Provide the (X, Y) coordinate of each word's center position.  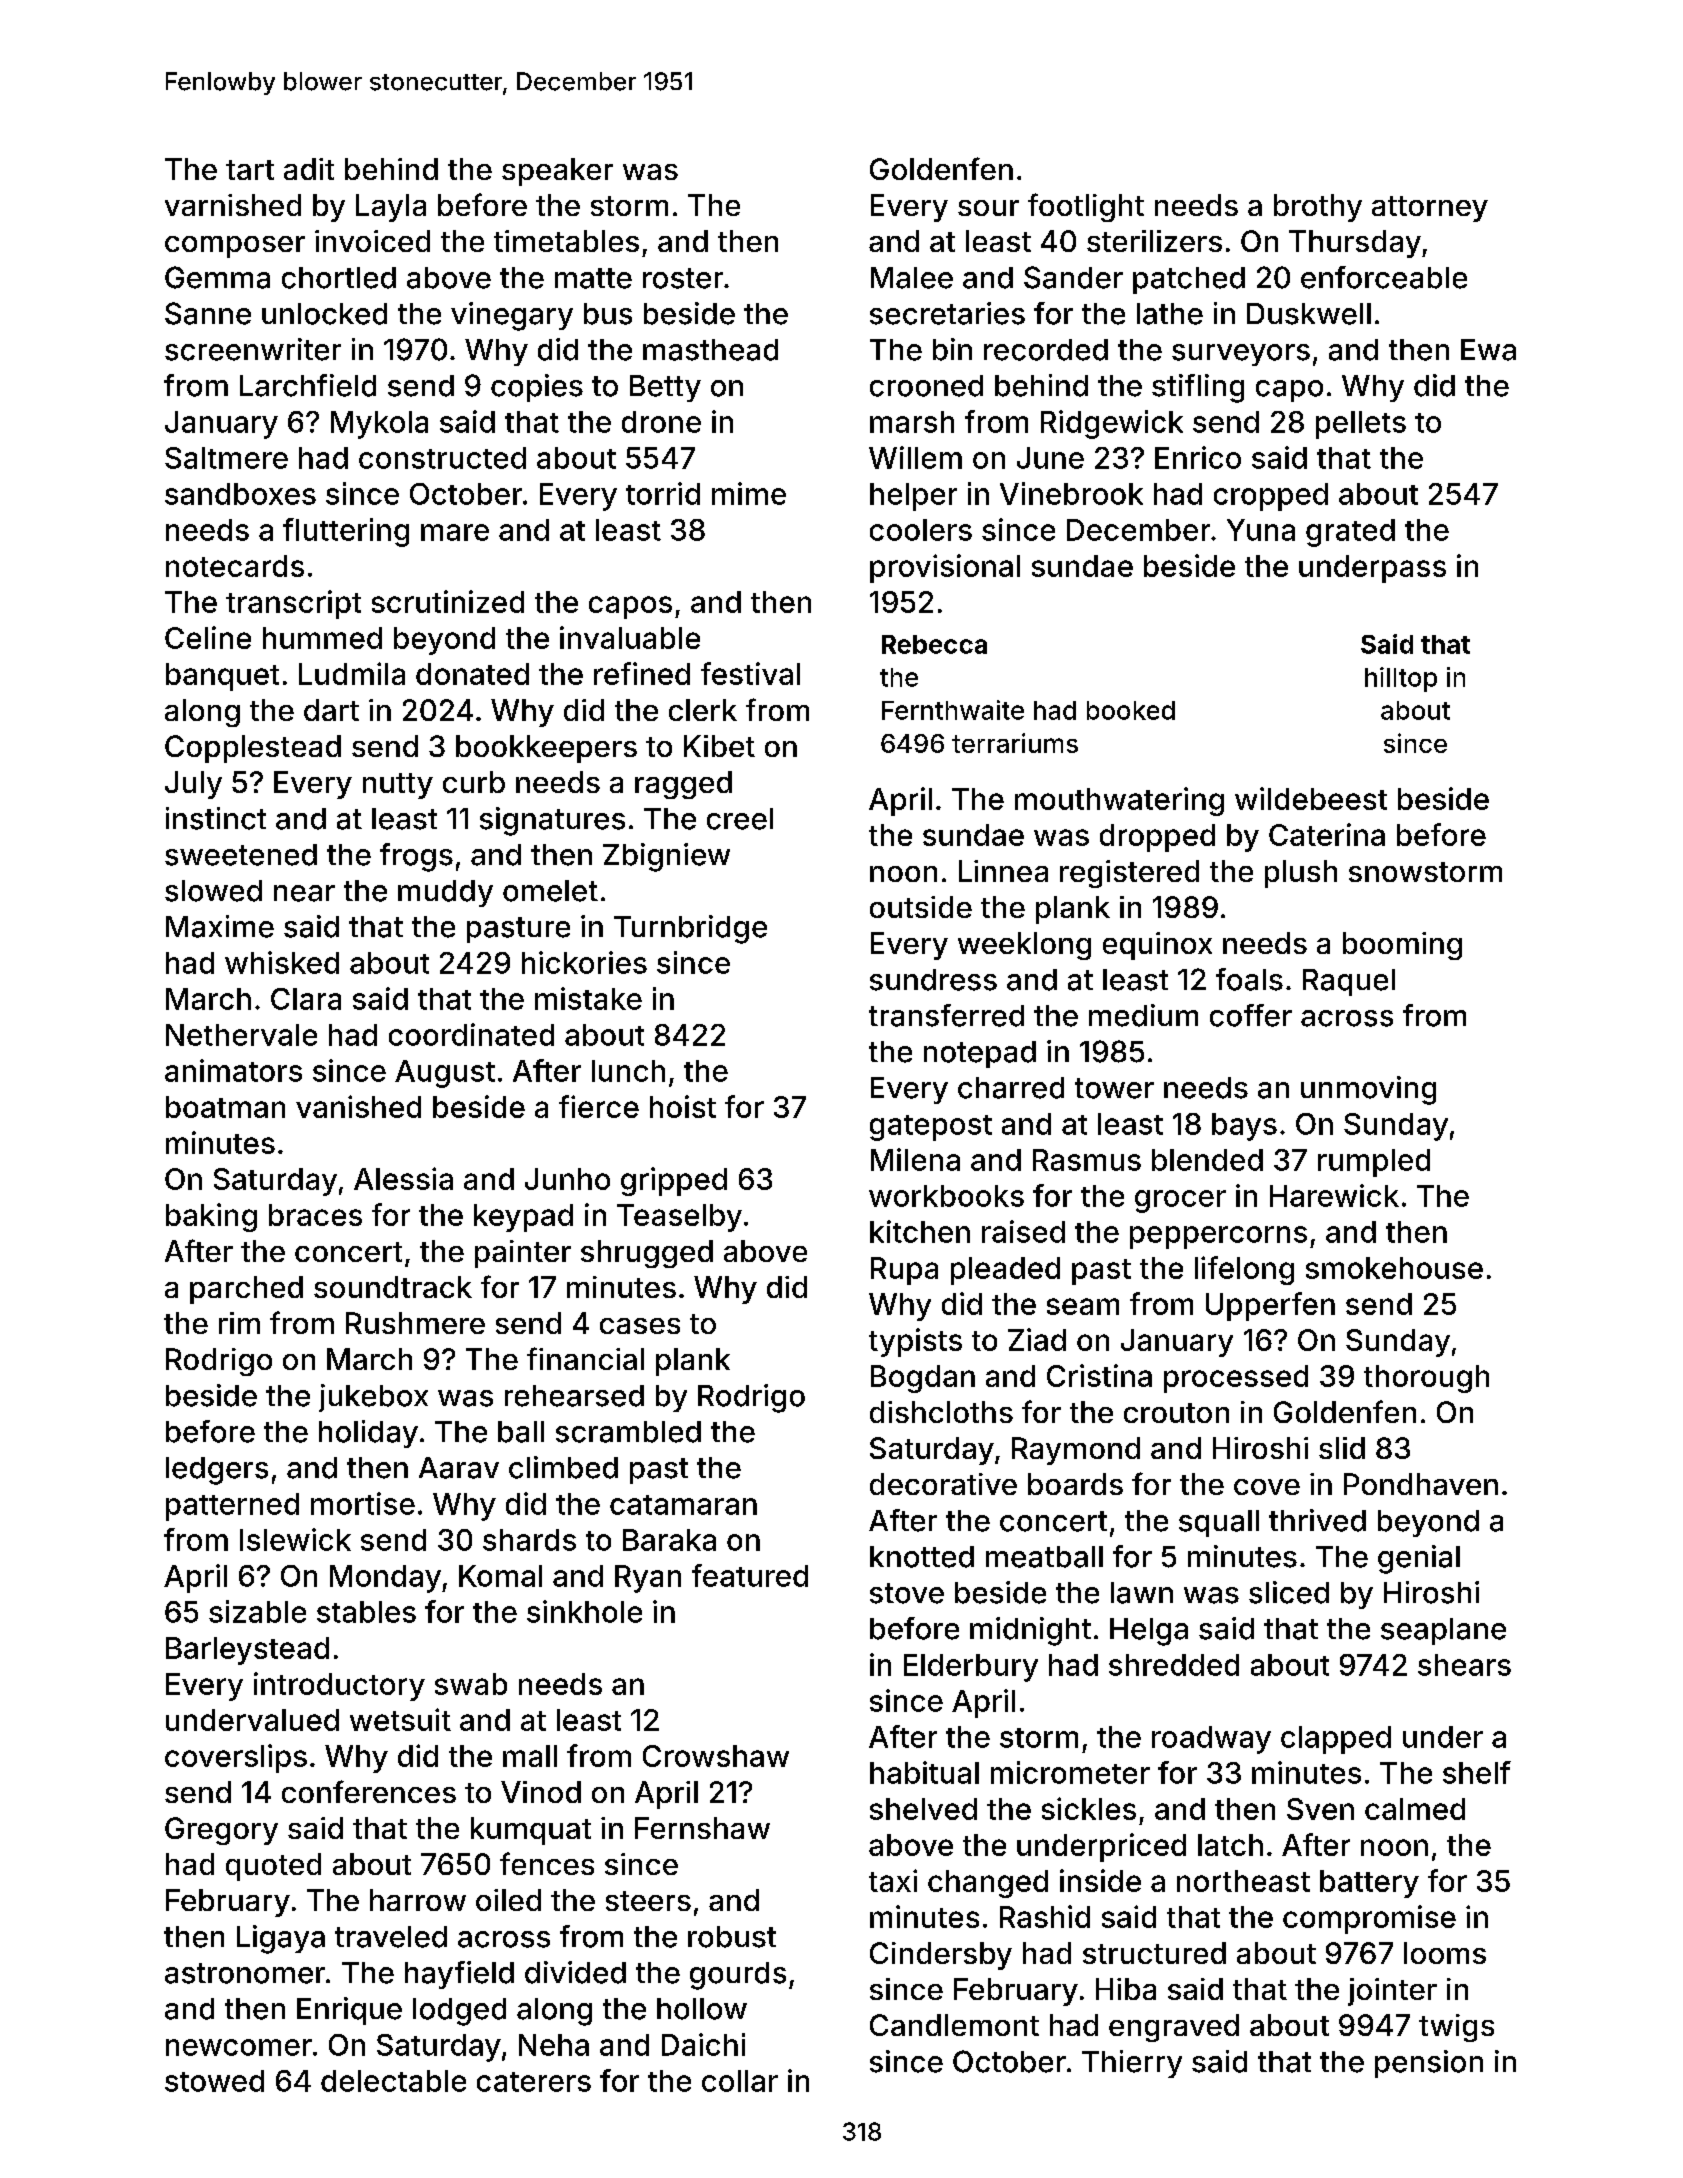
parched (246, 1290)
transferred (946, 1015)
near (304, 893)
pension (1429, 2064)
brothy (1318, 208)
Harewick (1334, 1195)
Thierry (1132, 2064)
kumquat (531, 1831)
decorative (943, 1484)
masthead (710, 350)
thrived (1317, 1520)
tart (250, 170)
